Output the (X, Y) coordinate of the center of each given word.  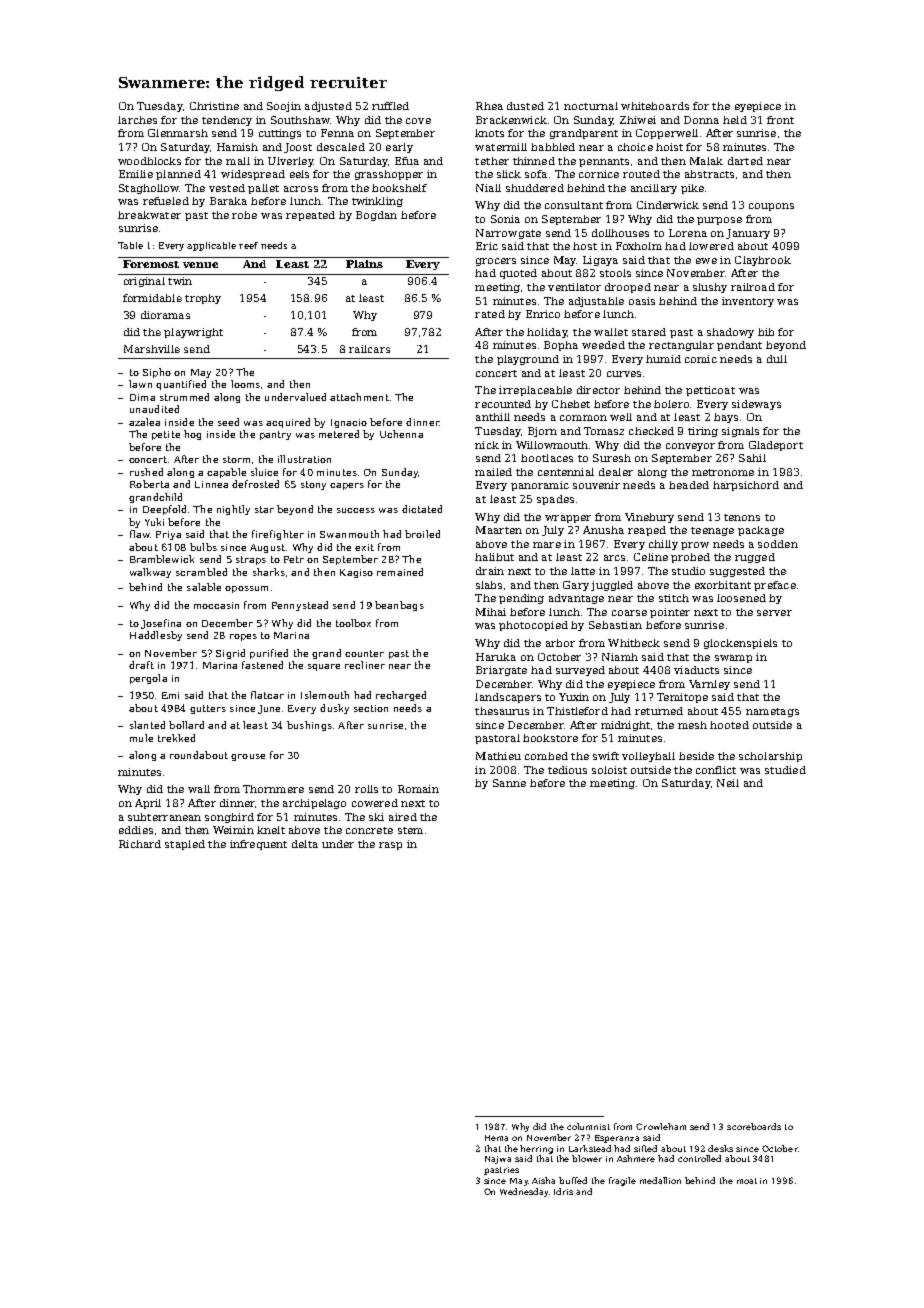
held (735, 120)
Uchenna (401, 434)
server (774, 613)
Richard (140, 844)
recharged (401, 696)
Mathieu (498, 756)
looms (245, 384)
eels (299, 174)
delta (305, 844)
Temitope (682, 698)
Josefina (161, 624)
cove (418, 121)
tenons (742, 517)
